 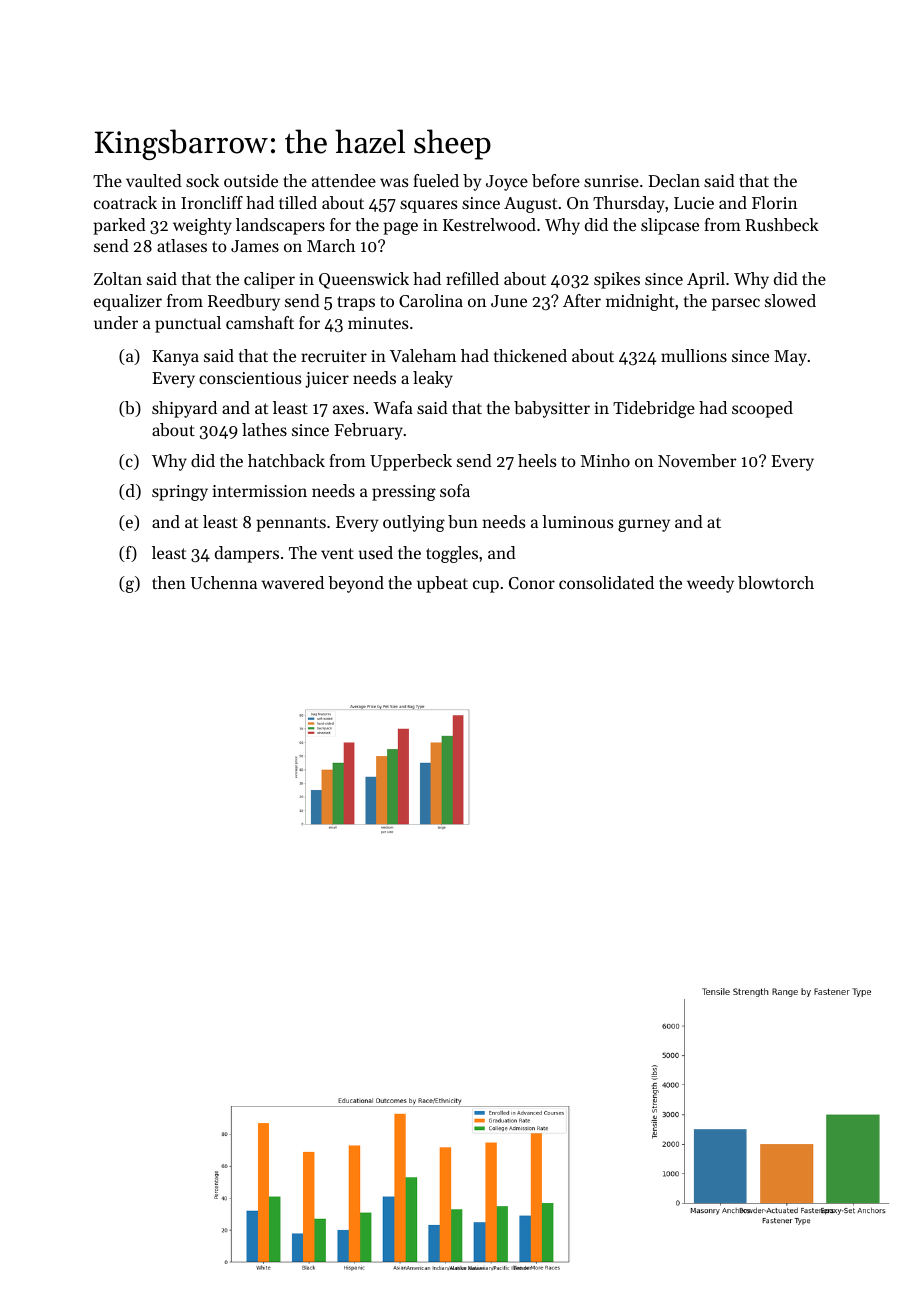 What do you see at coordinates (169, 582) in the page?
I see `then` at bounding box center [169, 582].
